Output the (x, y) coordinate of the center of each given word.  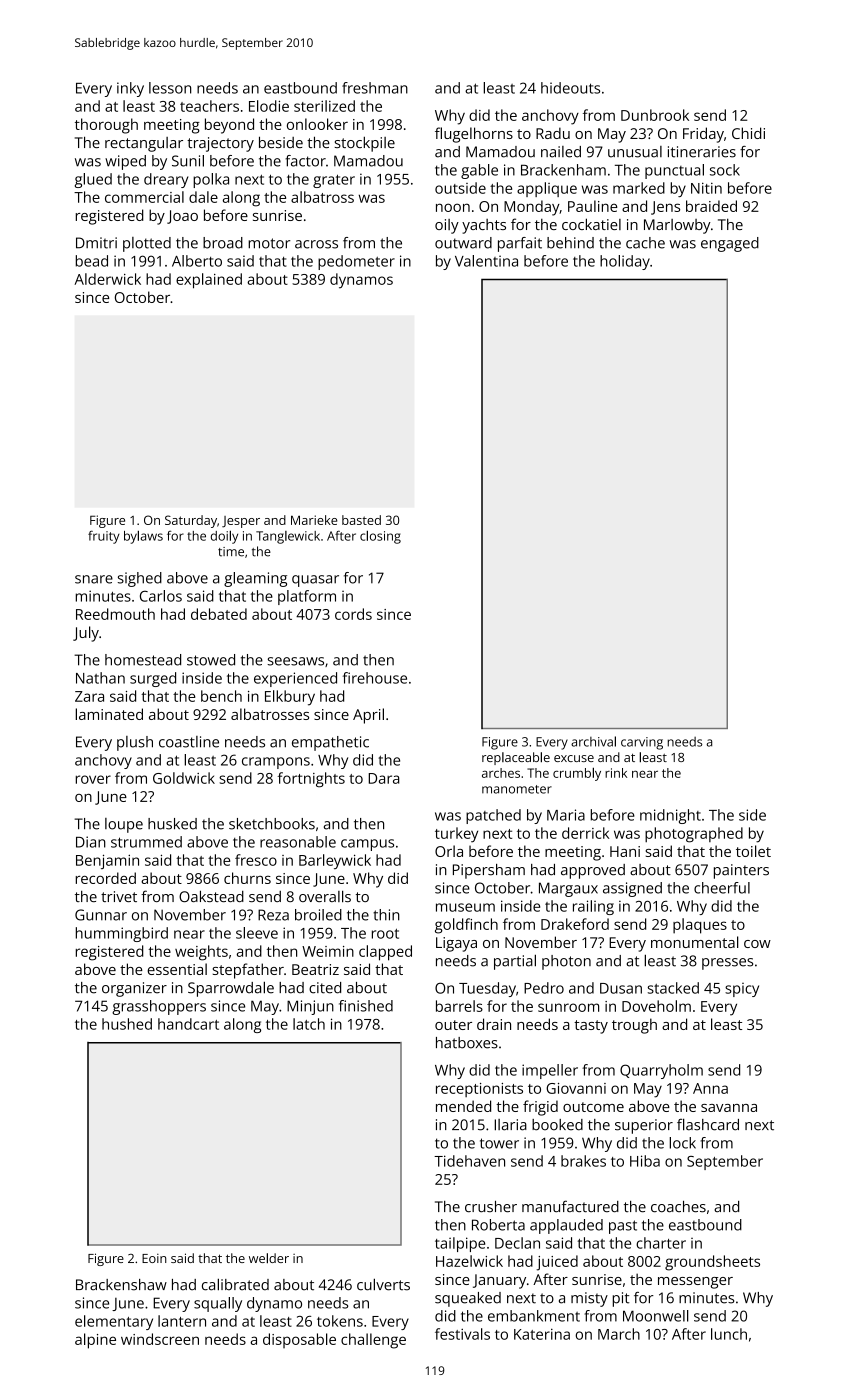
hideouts (570, 88)
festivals (462, 1334)
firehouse (375, 678)
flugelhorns (474, 135)
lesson (170, 88)
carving (642, 743)
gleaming (255, 579)
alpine (95, 1341)
